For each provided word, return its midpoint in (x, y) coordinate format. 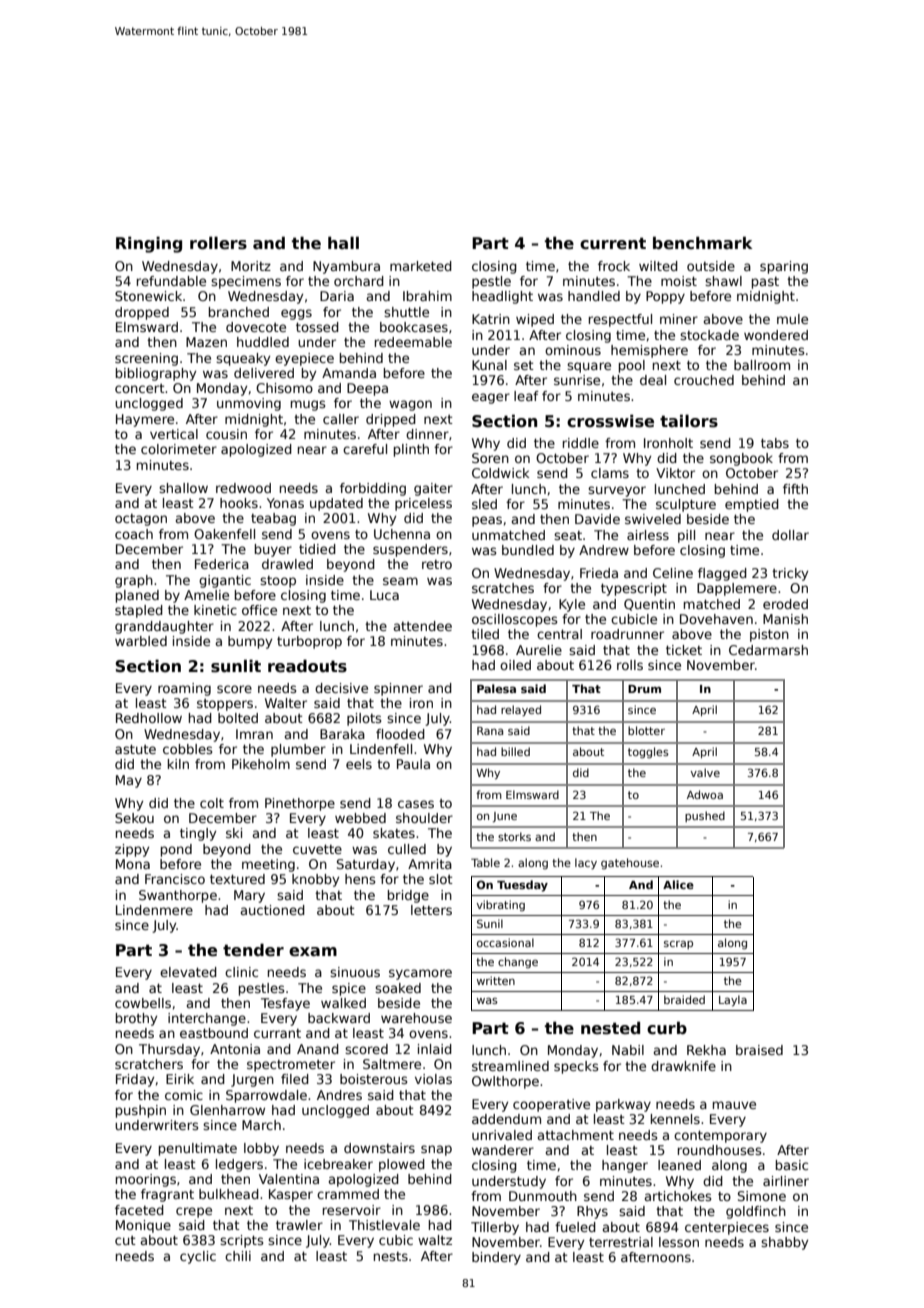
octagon (141, 520)
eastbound (214, 1033)
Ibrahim (427, 296)
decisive (341, 688)
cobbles (188, 749)
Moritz (251, 266)
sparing (784, 267)
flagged (722, 574)
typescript (634, 589)
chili (238, 1256)
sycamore (420, 974)
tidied (317, 549)
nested (610, 1028)
